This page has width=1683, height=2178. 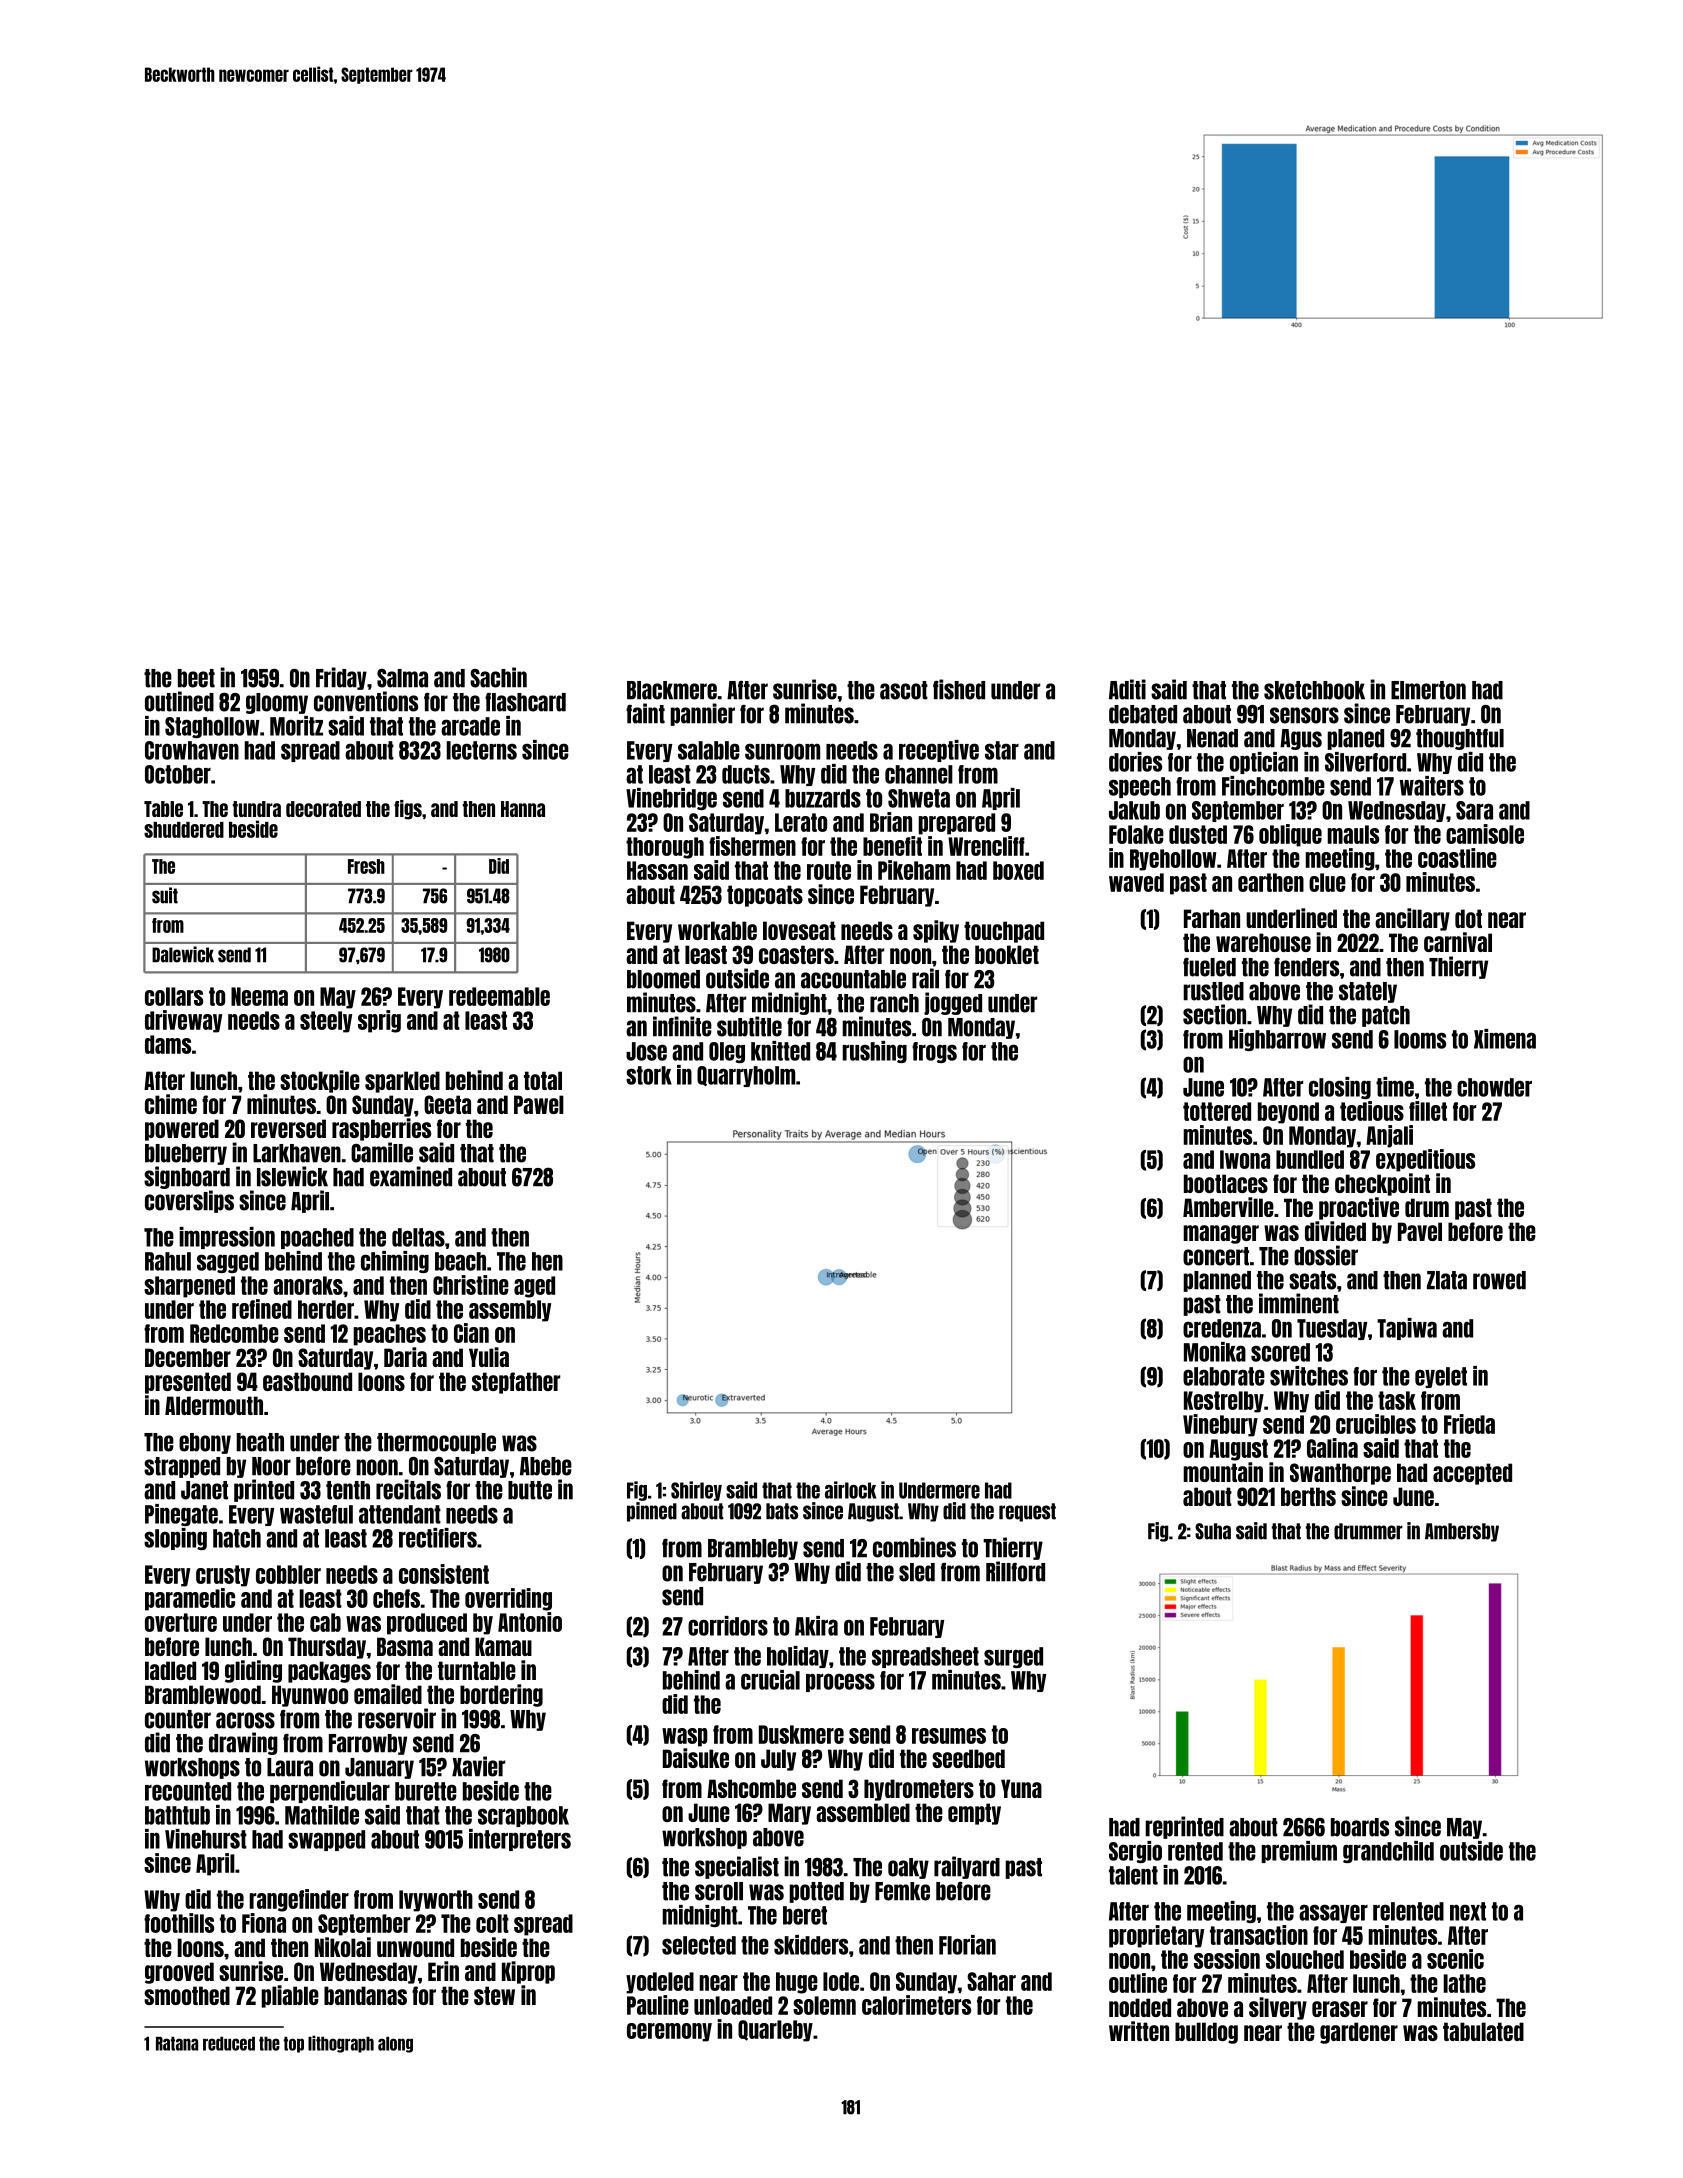 I want to click on loveseat, so click(x=799, y=930).
